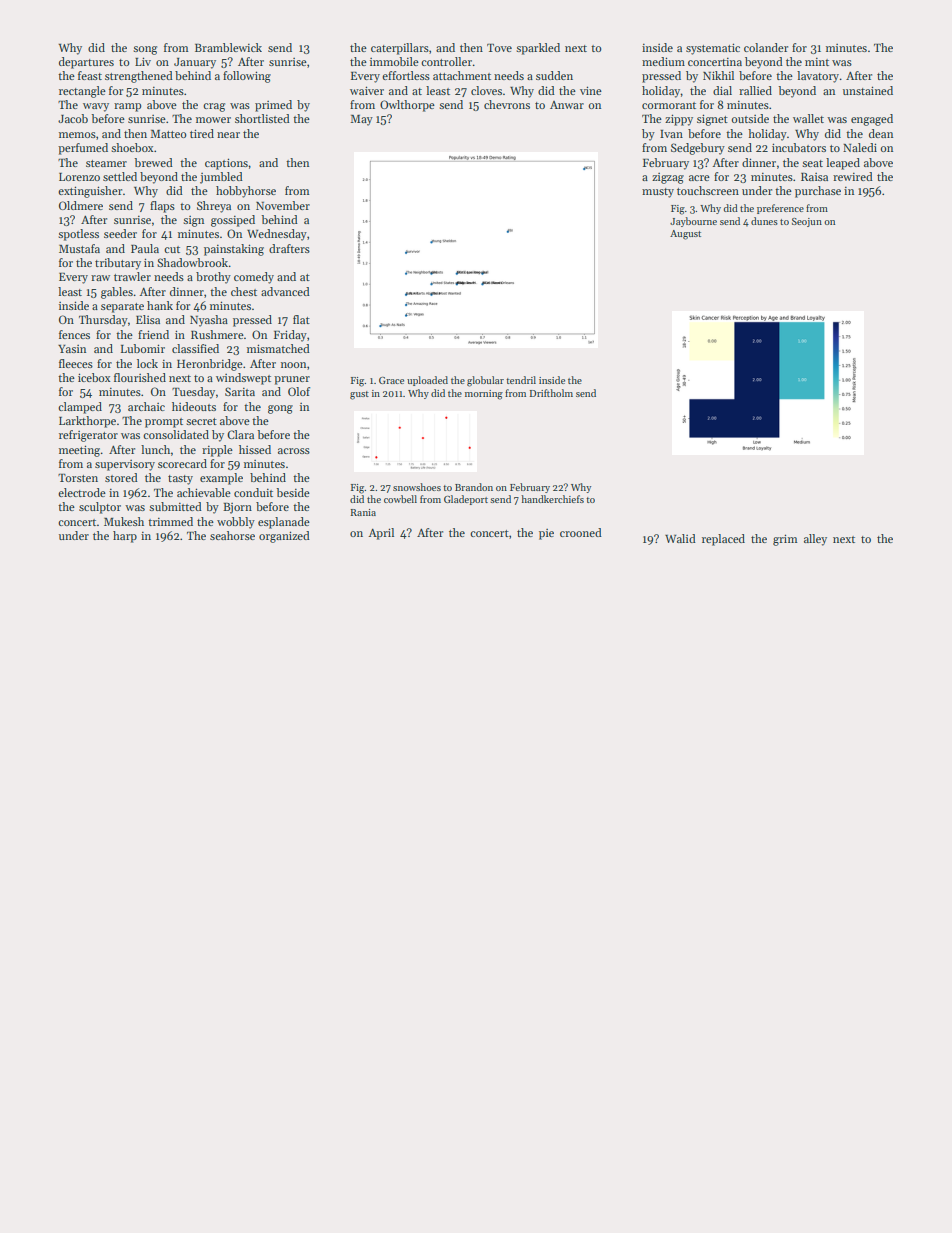 The image size is (952, 1233). Describe the element at coordinates (546, 534) in the screenshot. I see `pie` at that location.
